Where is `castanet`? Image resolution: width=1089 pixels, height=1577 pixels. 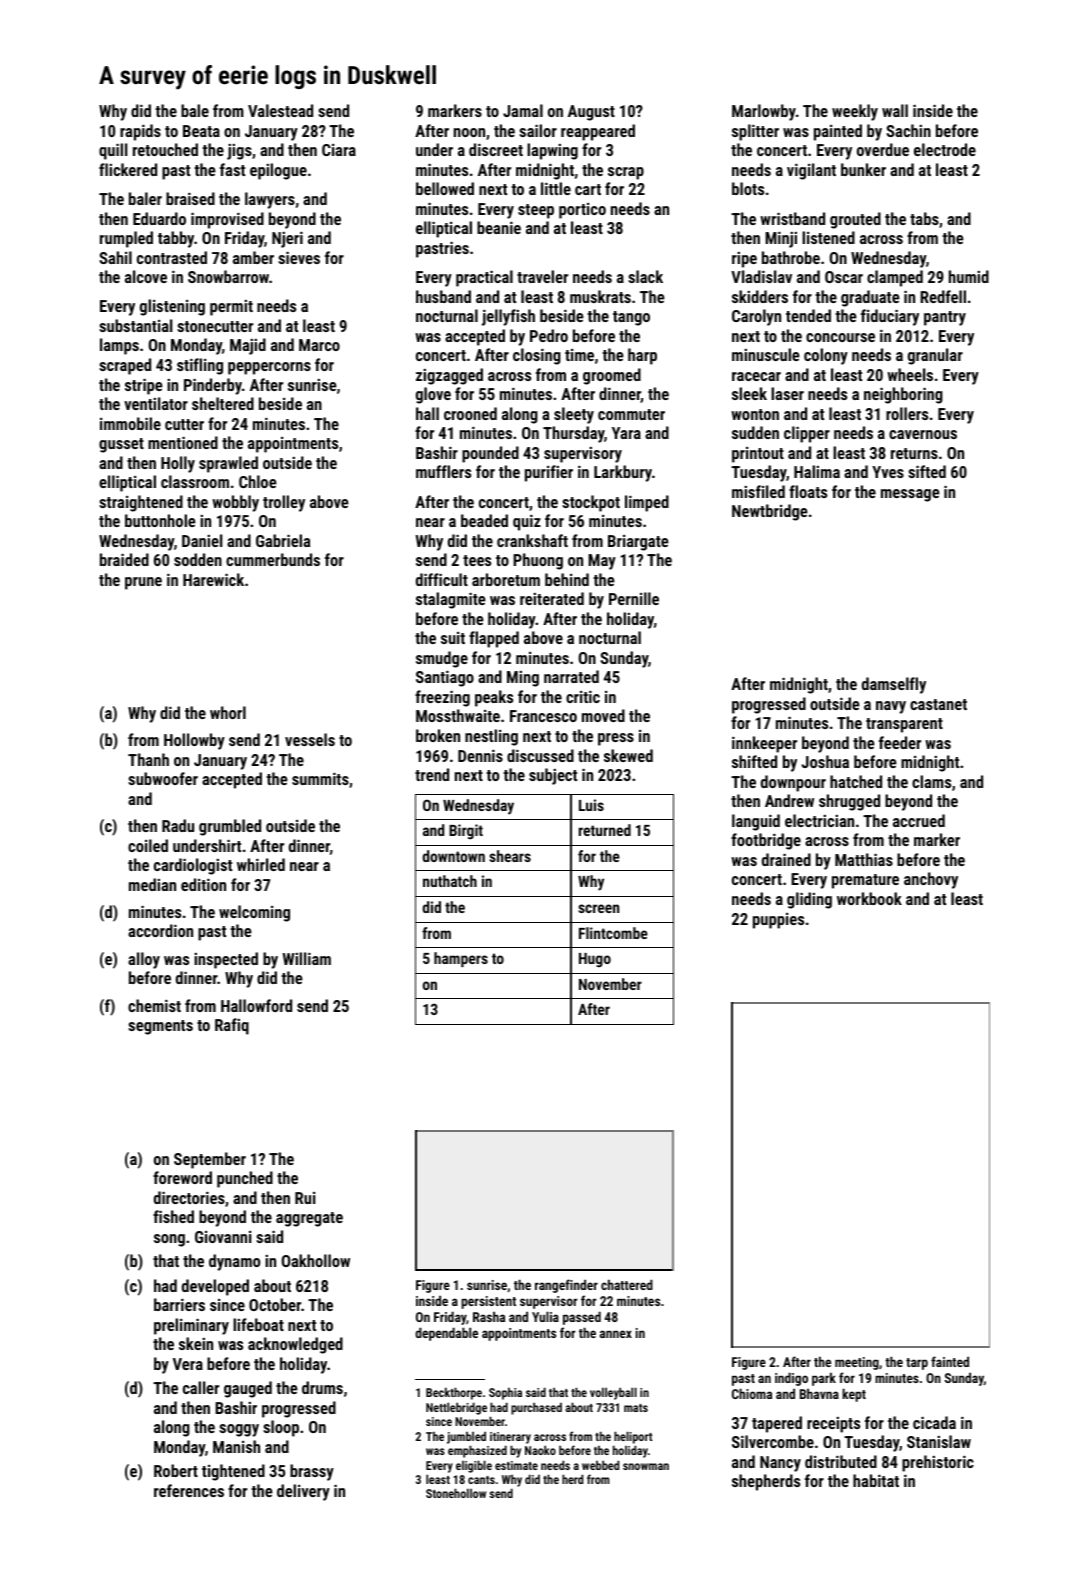
castanet is located at coordinates (938, 704).
